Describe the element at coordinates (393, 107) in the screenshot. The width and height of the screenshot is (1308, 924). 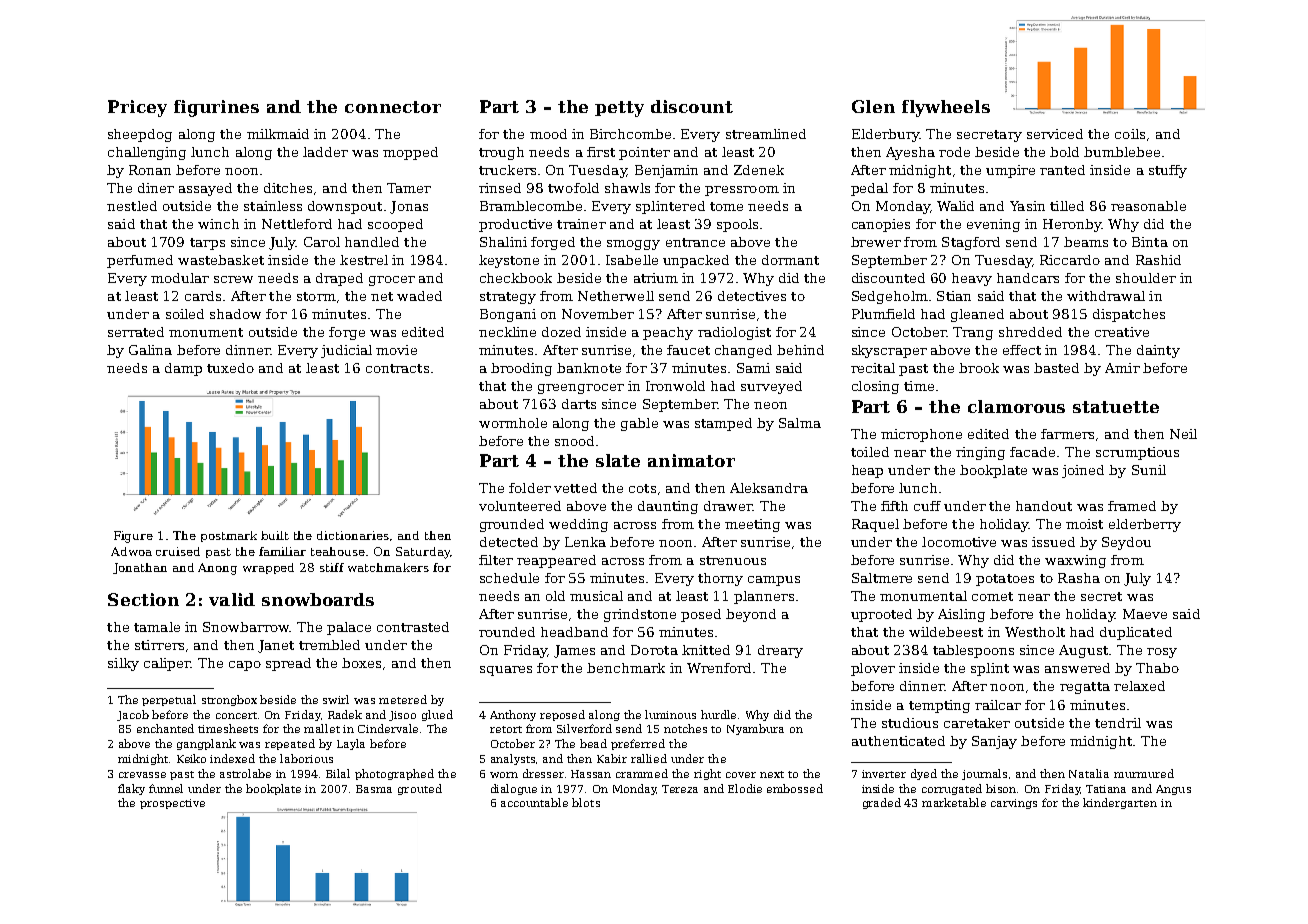
I see `connector` at that location.
